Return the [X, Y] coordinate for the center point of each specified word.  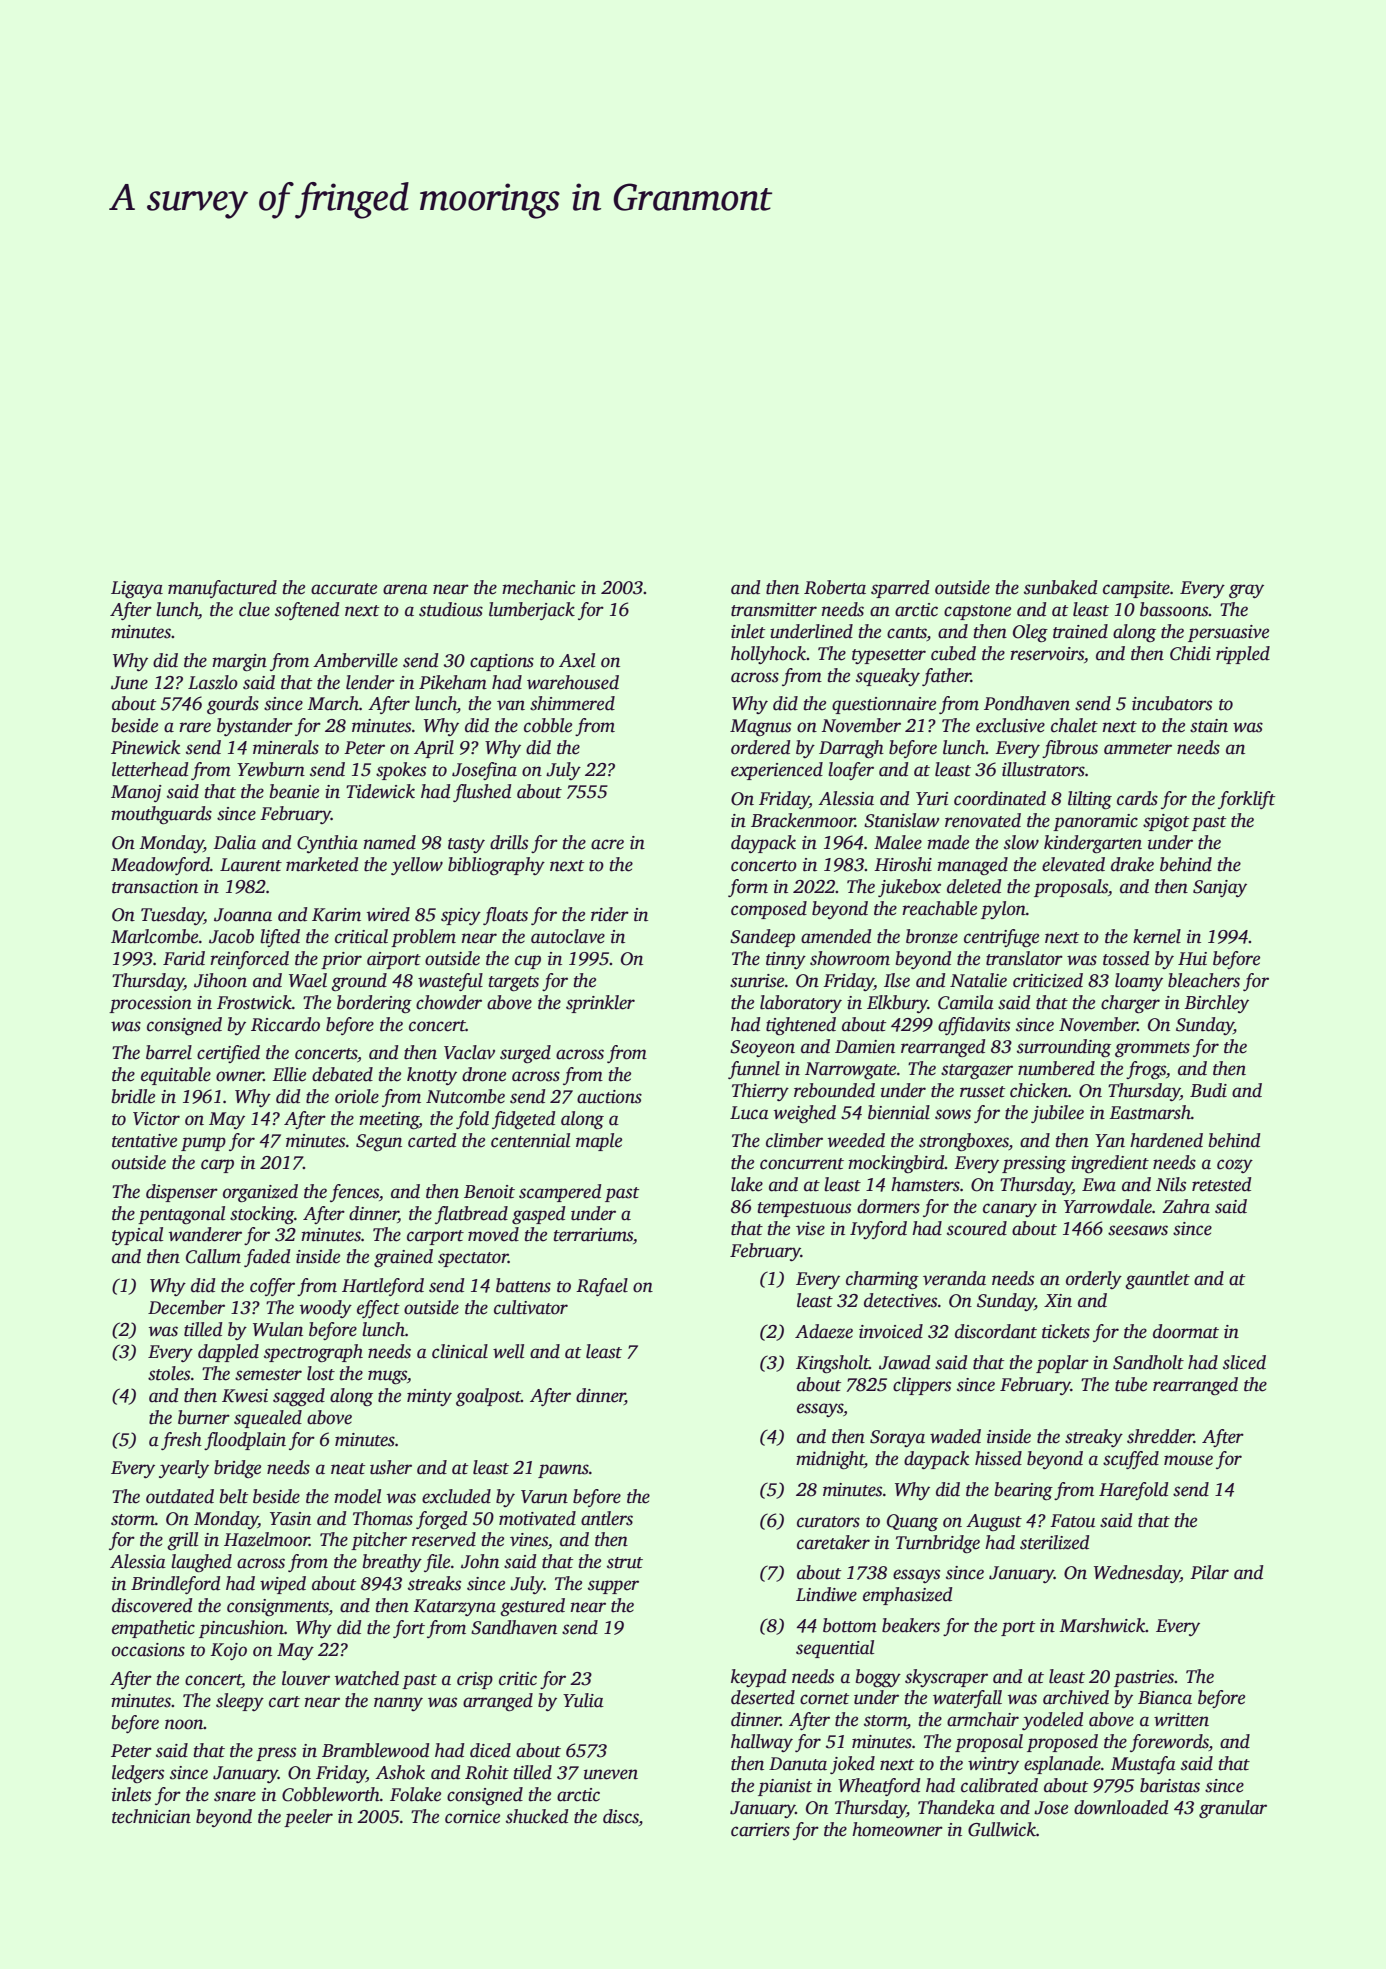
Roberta [835, 587]
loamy [1139, 982]
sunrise [757, 981]
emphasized [908, 1596]
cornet [824, 1699]
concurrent [802, 1164]
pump [203, 1144]
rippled [1243, 655]
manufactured [222, 589]
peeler [308, 1818]
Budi [1208, 1090]
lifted [280, 938]
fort [409, 1629]
